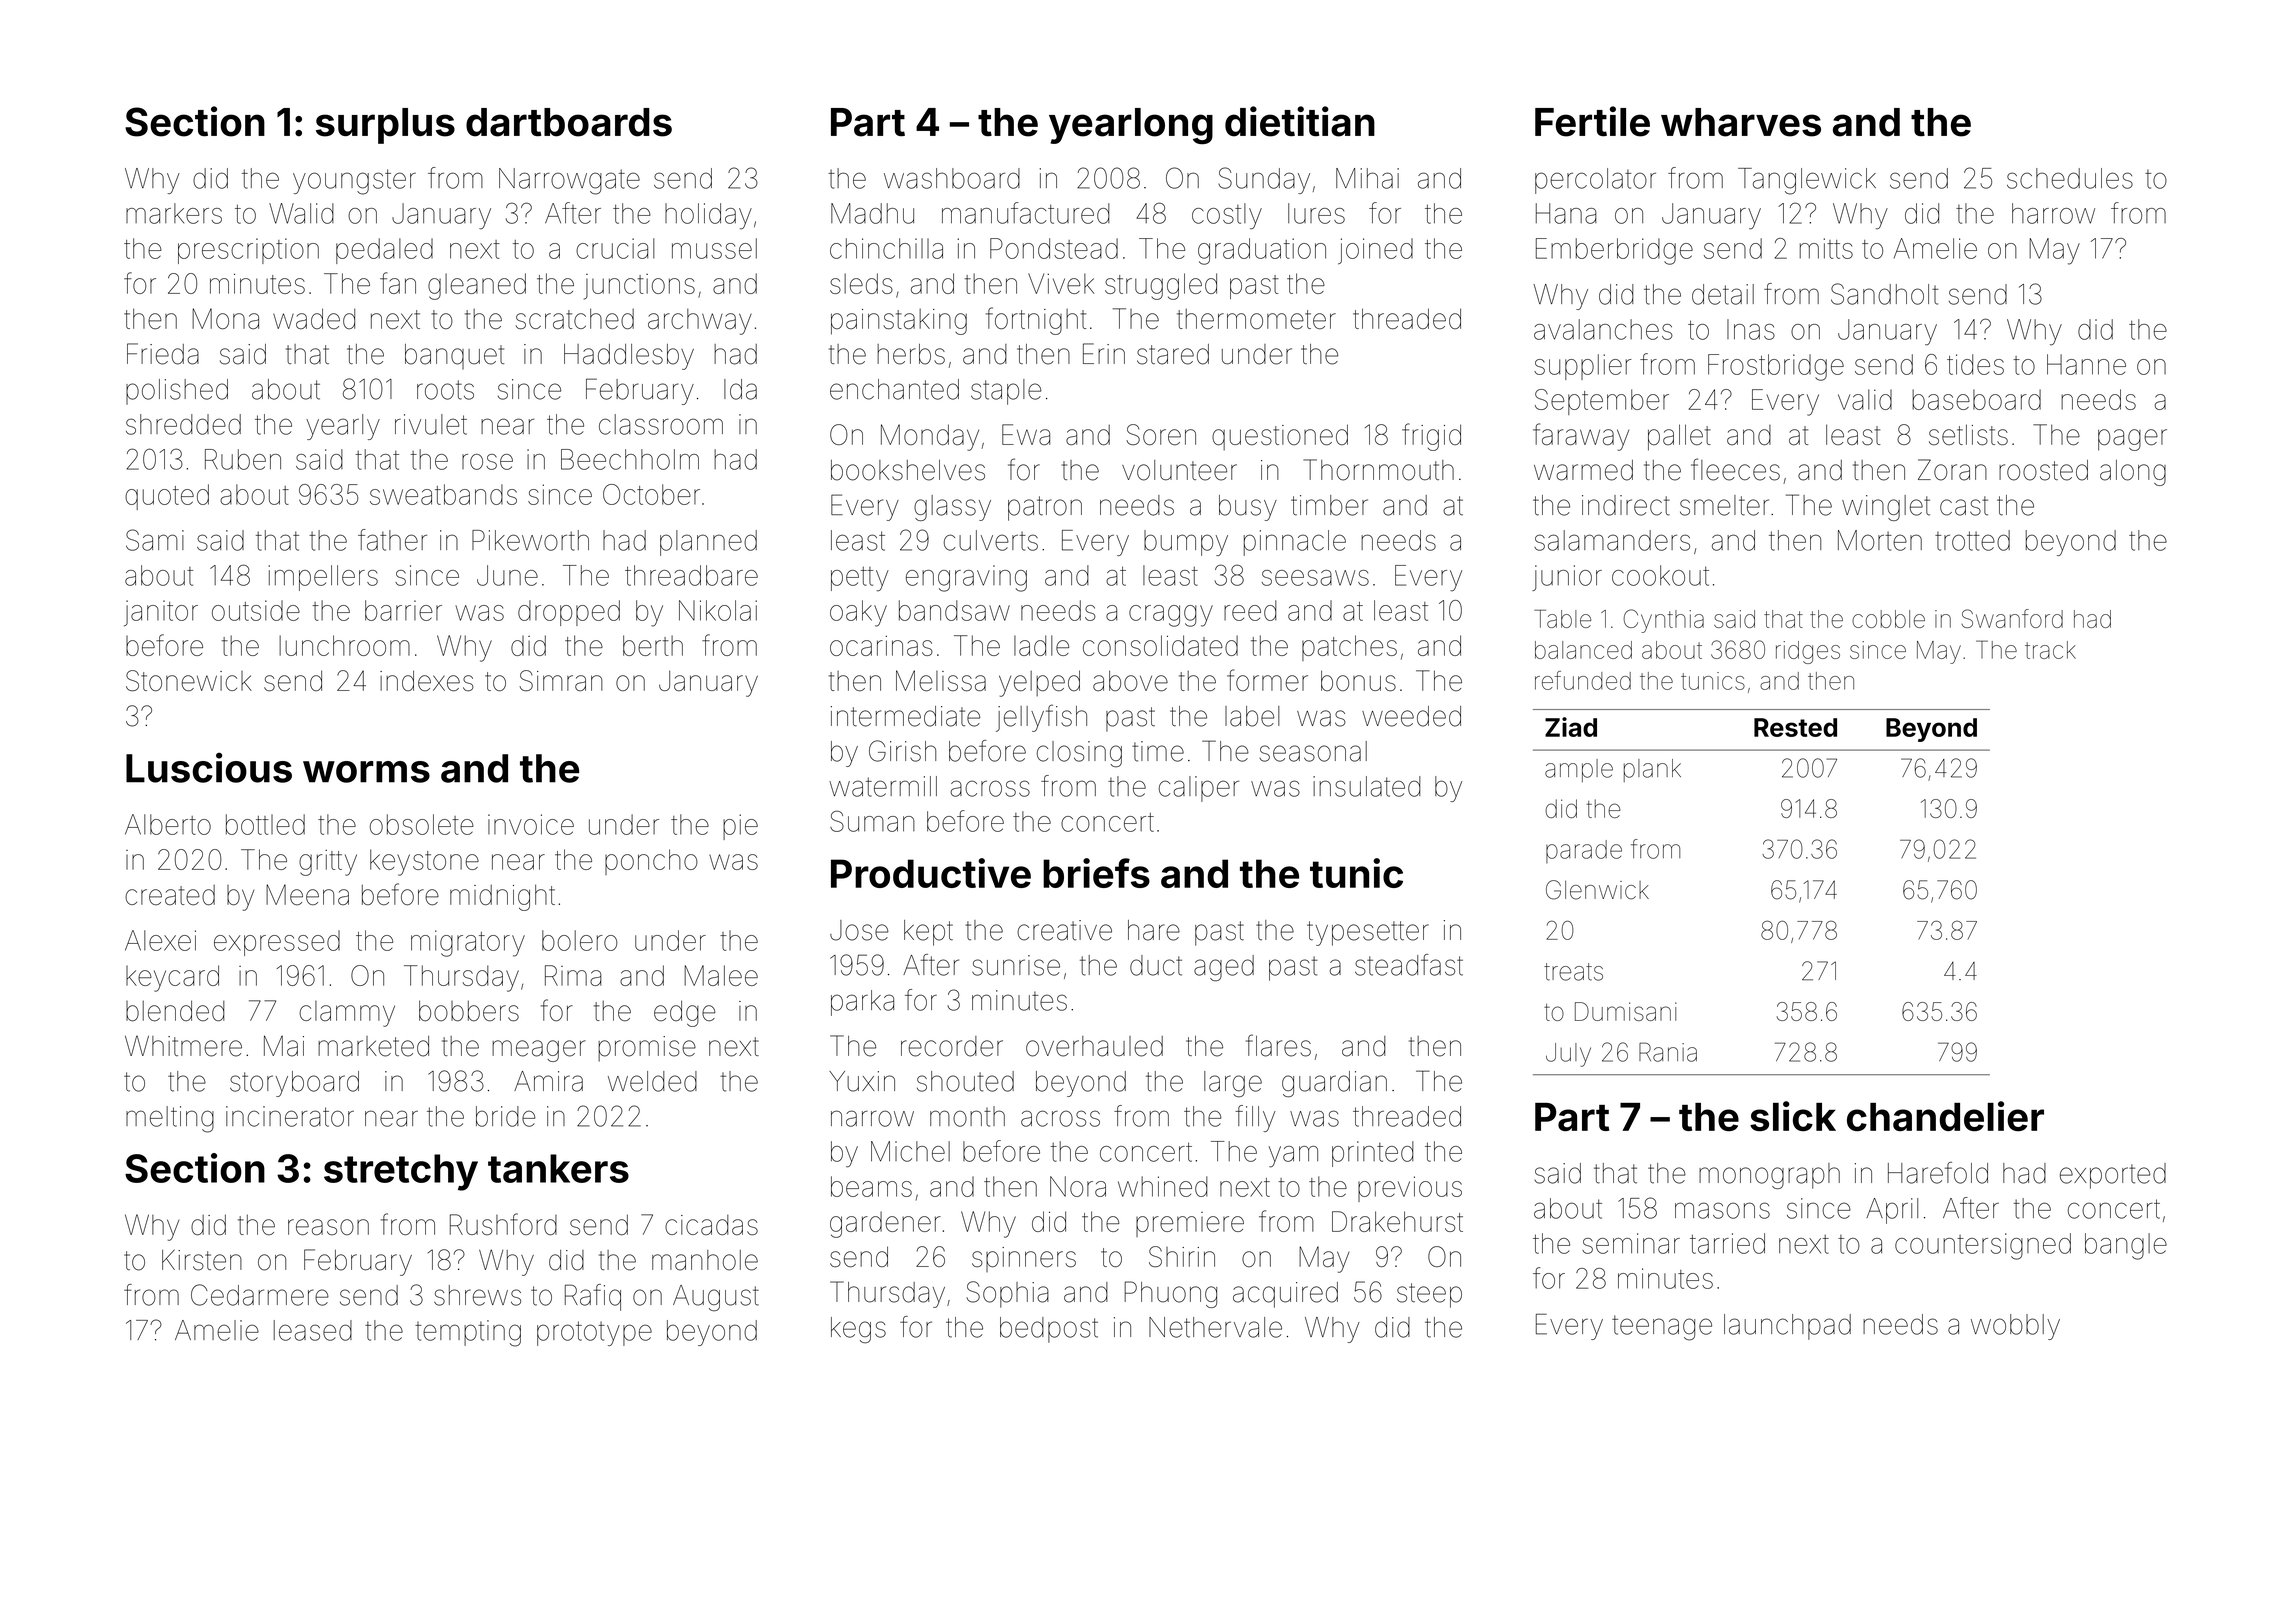 This screenshot has width=2292, height=1620. I want to click on Nethervale, so click(1215, 1327).
